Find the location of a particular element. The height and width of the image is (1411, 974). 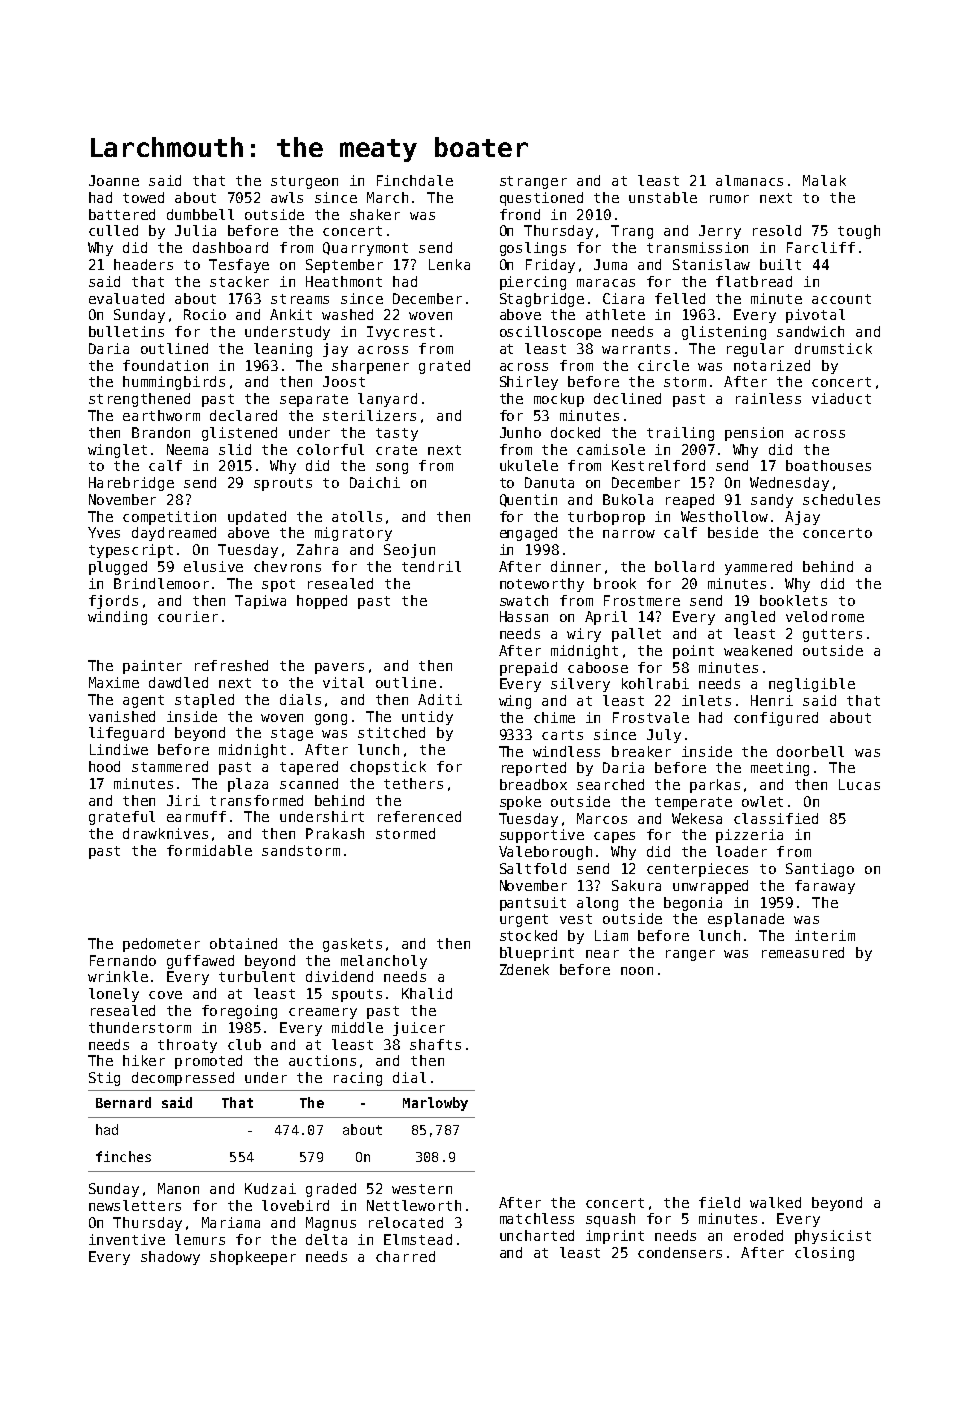

stapled is located at coordinates (204, 701).
